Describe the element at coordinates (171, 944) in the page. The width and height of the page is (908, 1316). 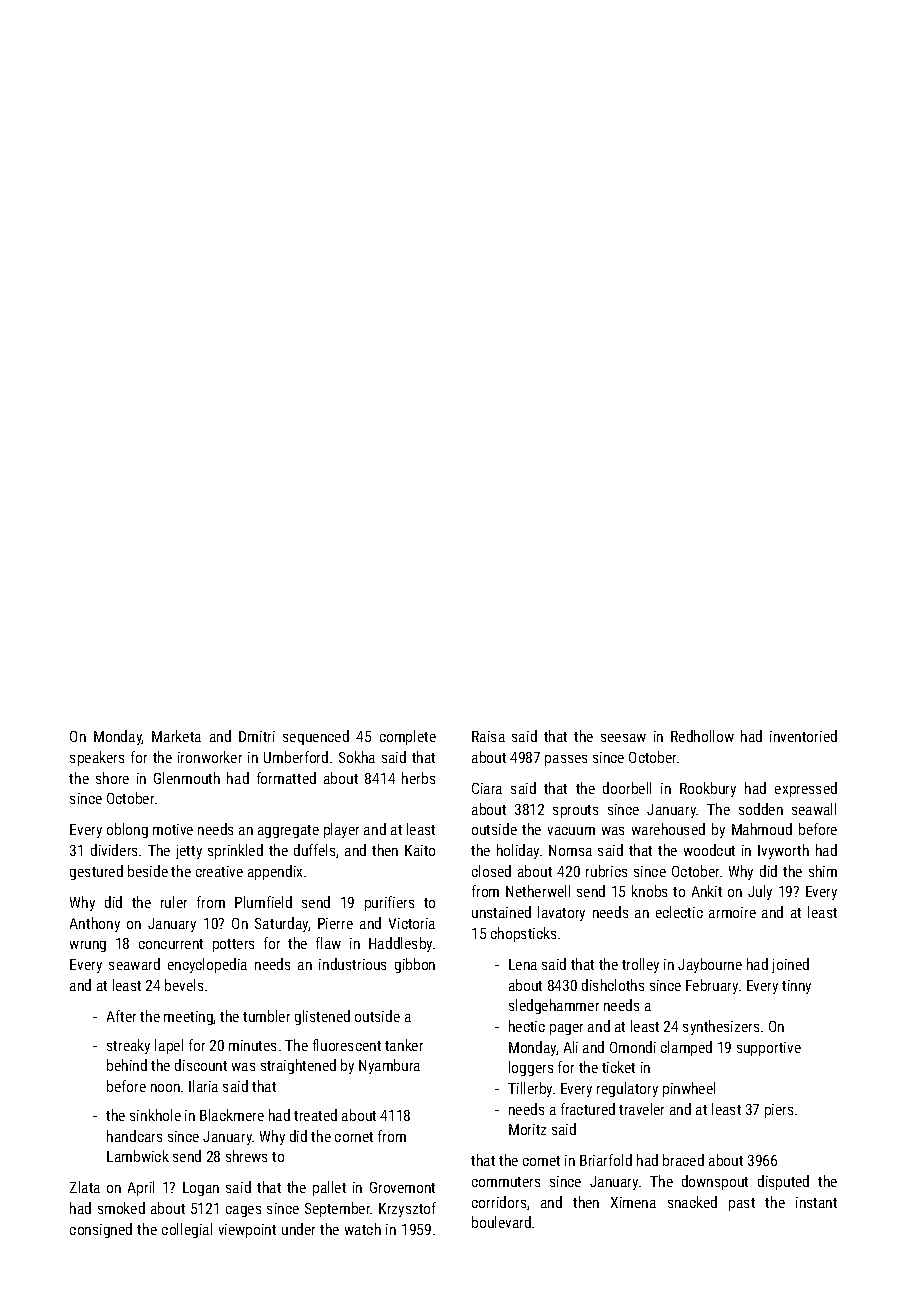
I see `concurrent` at that location.
